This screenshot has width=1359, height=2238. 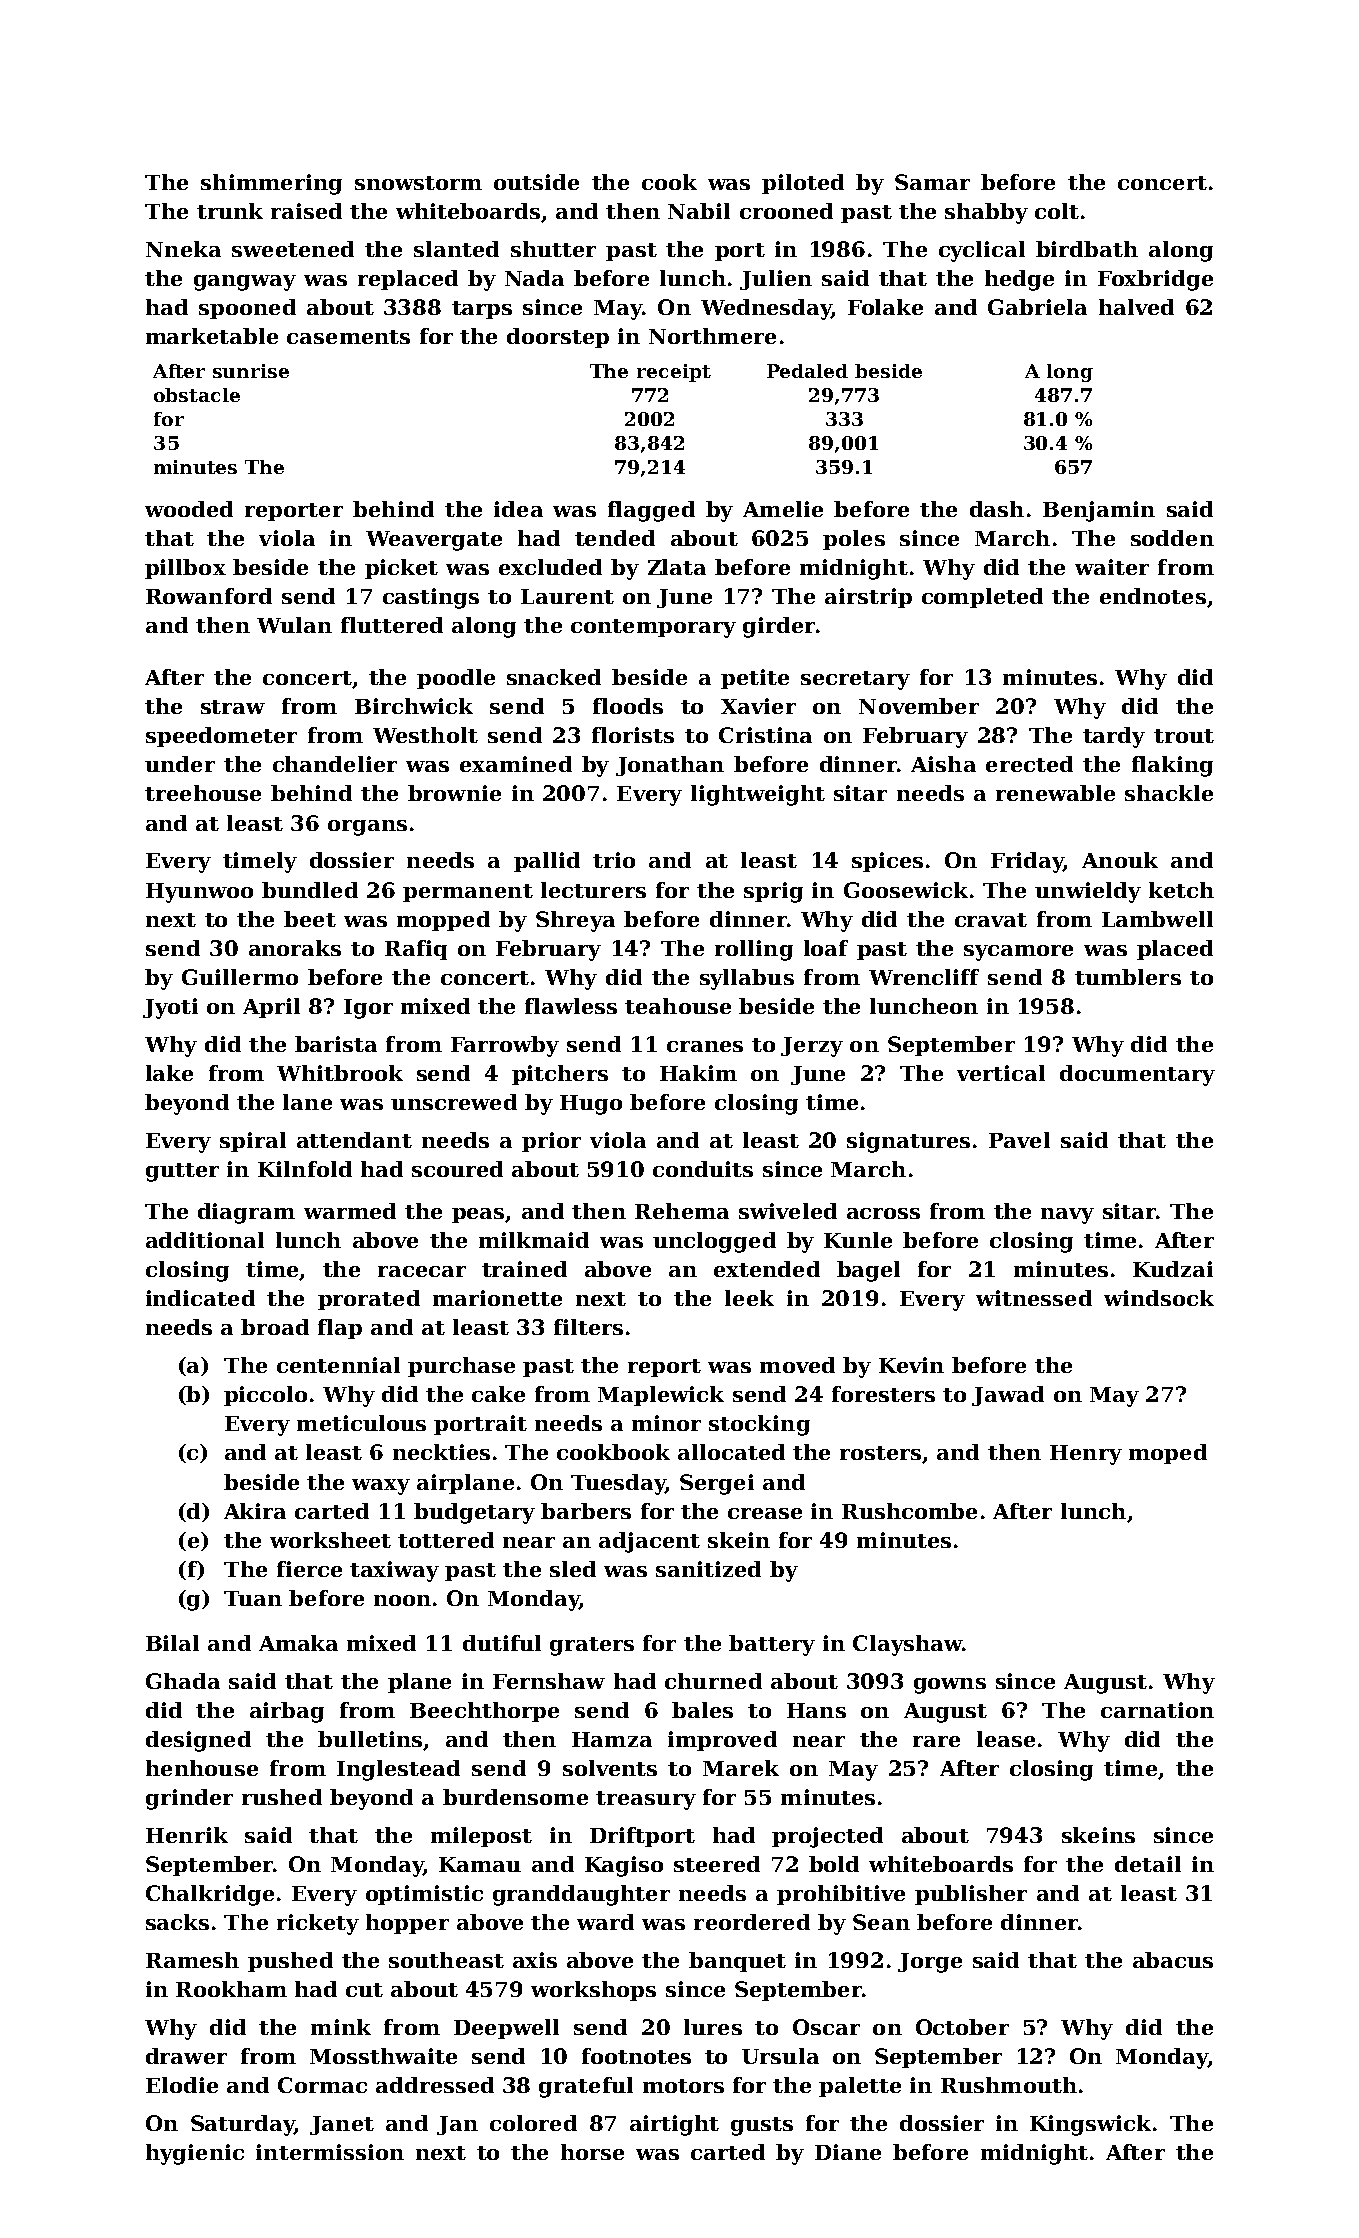 What do you see at coordinates (848, 2152) in the screenshot?
I see `Diane` at bounding box center [848, 2152].
